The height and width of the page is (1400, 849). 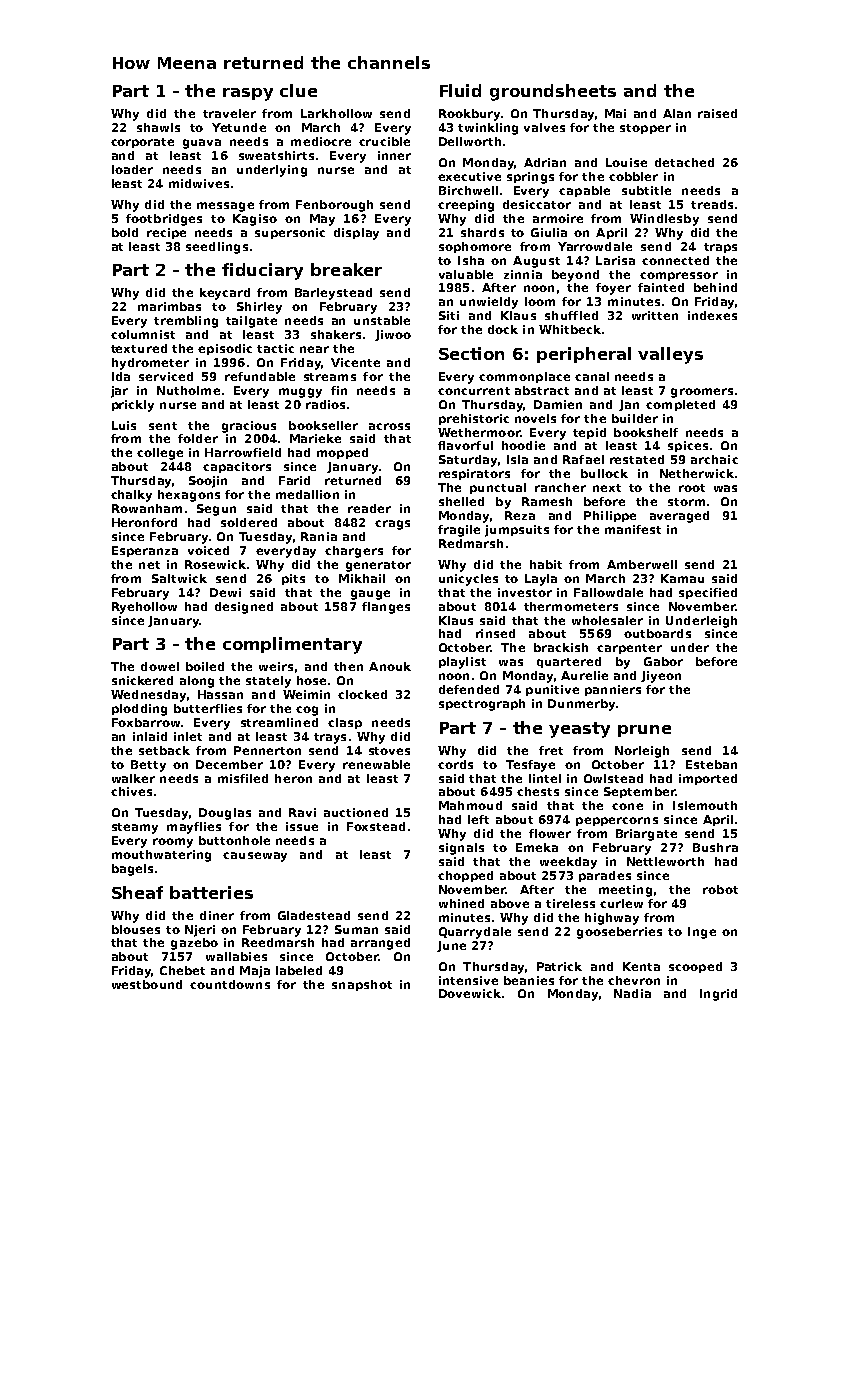 What do you see at coordinates (686, 502) in the page?
I see `storm` at bounding box center [686, 502].
